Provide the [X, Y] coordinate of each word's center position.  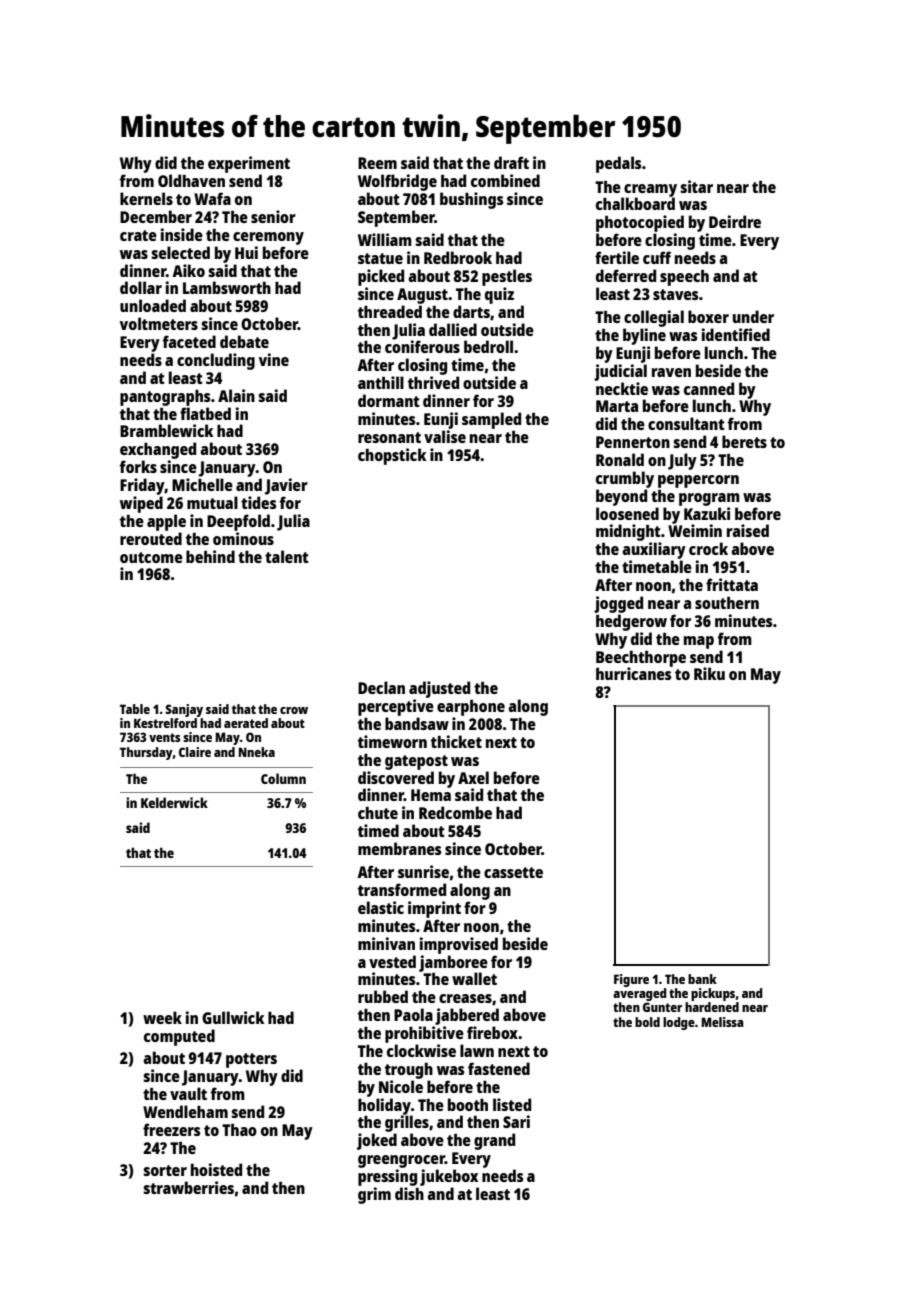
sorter [165, 1170]
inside [182, 234]
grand [494, 1141]
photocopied [640, 223]
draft [511, 162]
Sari [516, 1121]
